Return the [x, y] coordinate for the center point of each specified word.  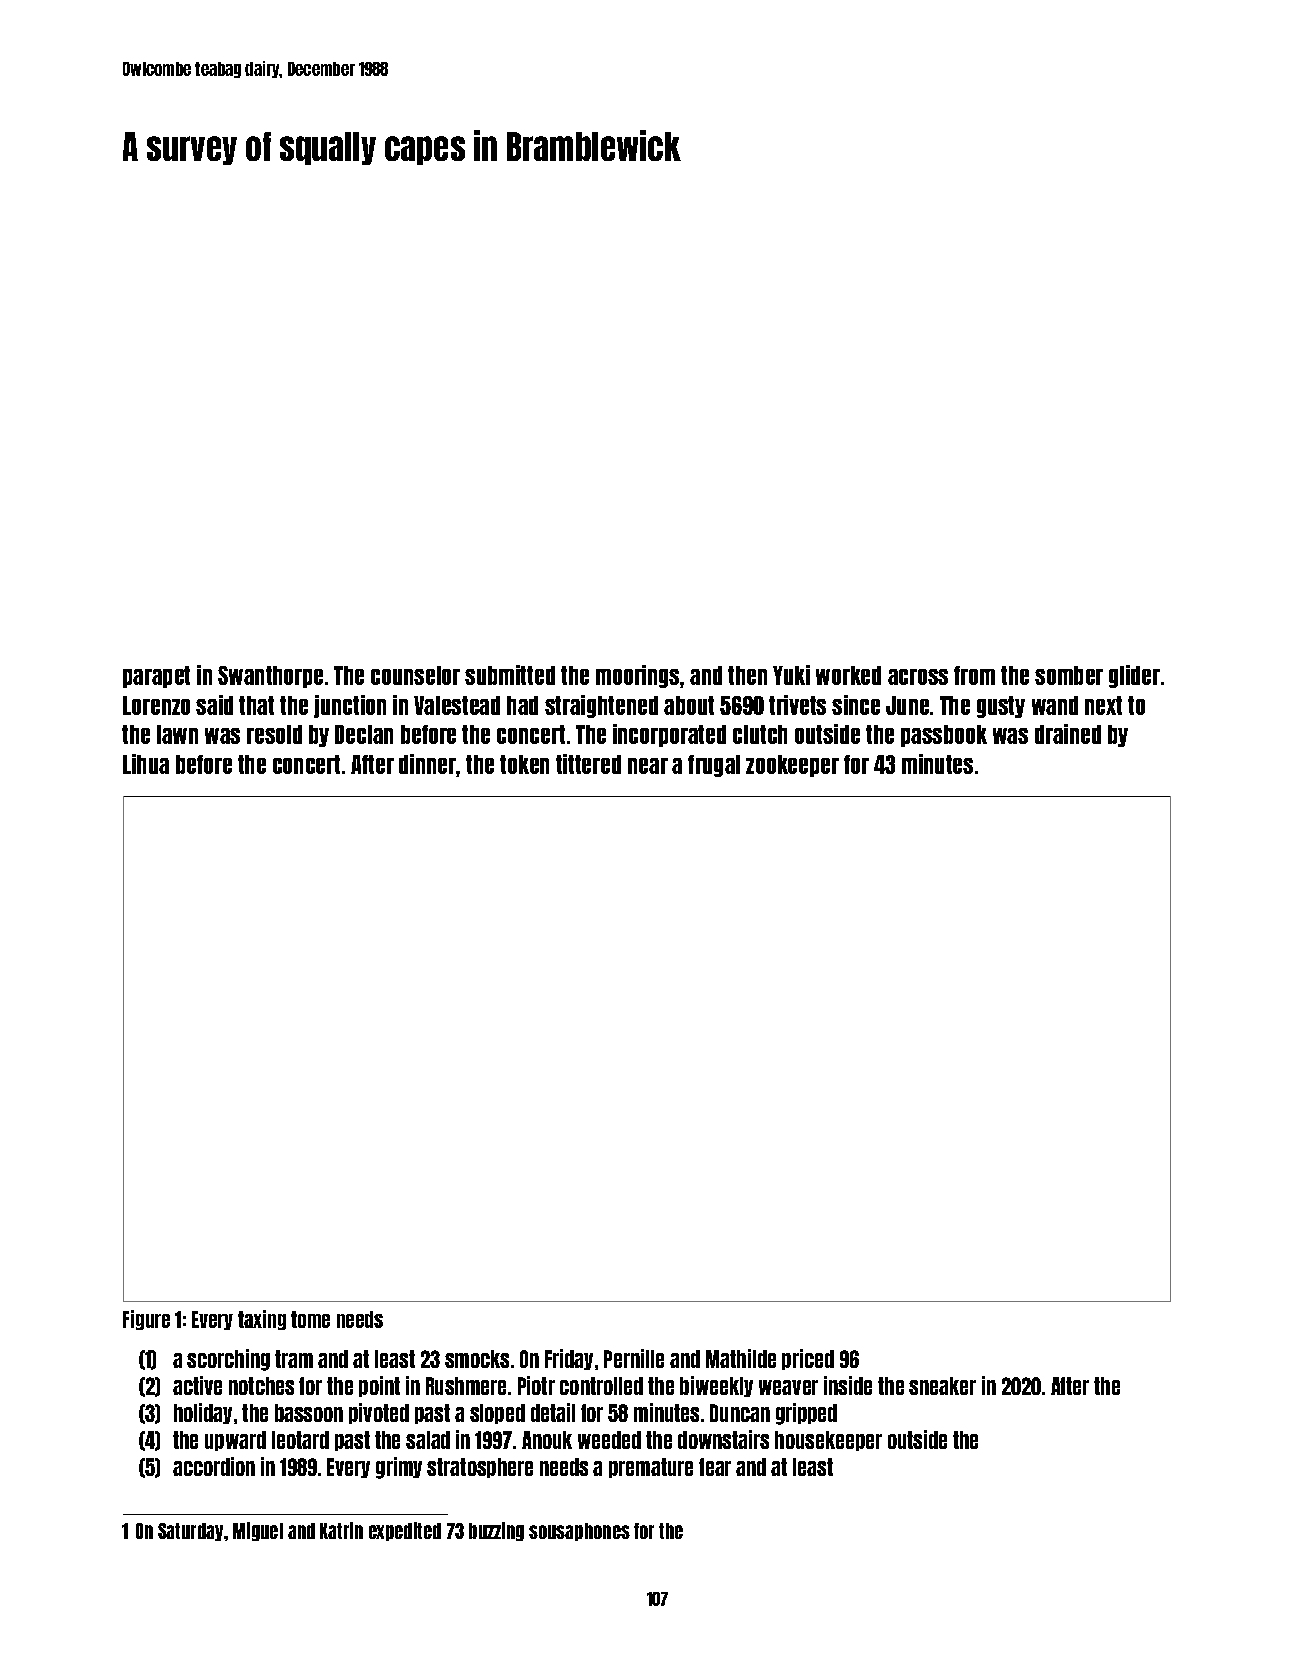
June [907, 705]
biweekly [716, 1386]
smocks [477, 1359]
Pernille [634, 1358]
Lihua [146, 764]
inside [848, 1385]
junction [350, 706]
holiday [203, 1413]
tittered [588, 764]
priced [808, 1359]
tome [310, 1319]
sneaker [942, 1386]
